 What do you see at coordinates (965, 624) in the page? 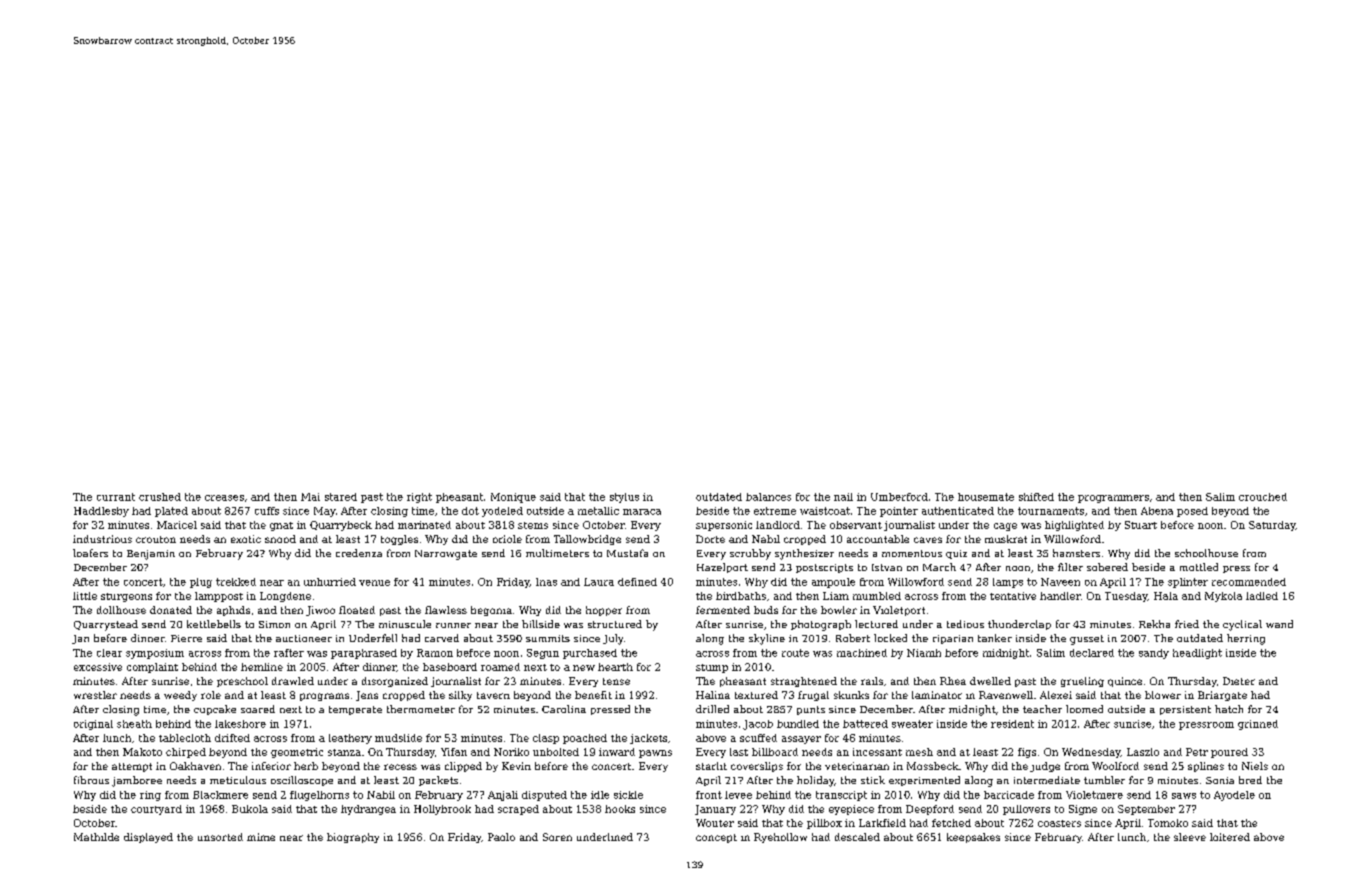
I see `tedious` at bounding box center [965, 624].
